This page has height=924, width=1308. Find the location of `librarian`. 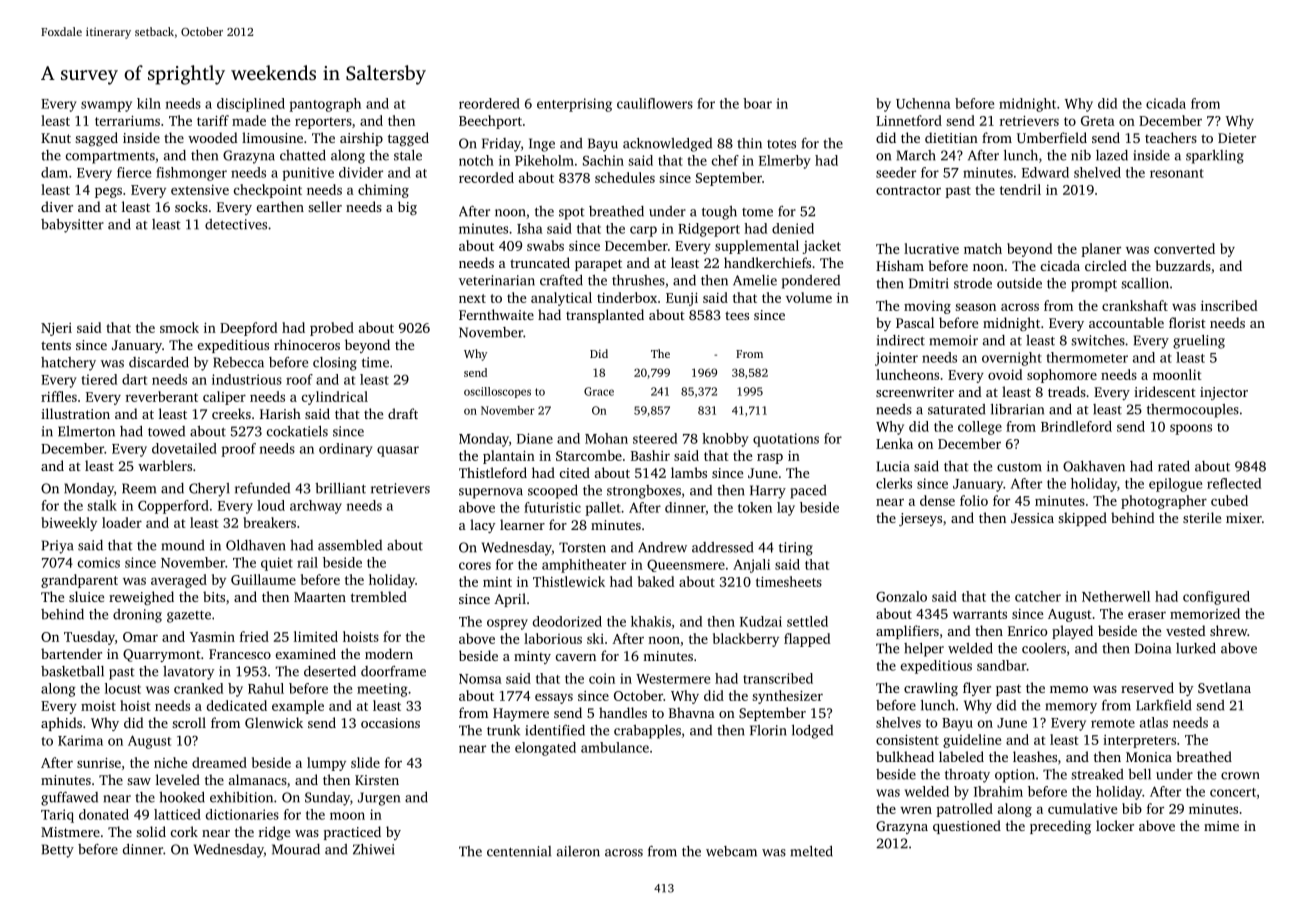

librarian is located at coordinates (1017, 409).
